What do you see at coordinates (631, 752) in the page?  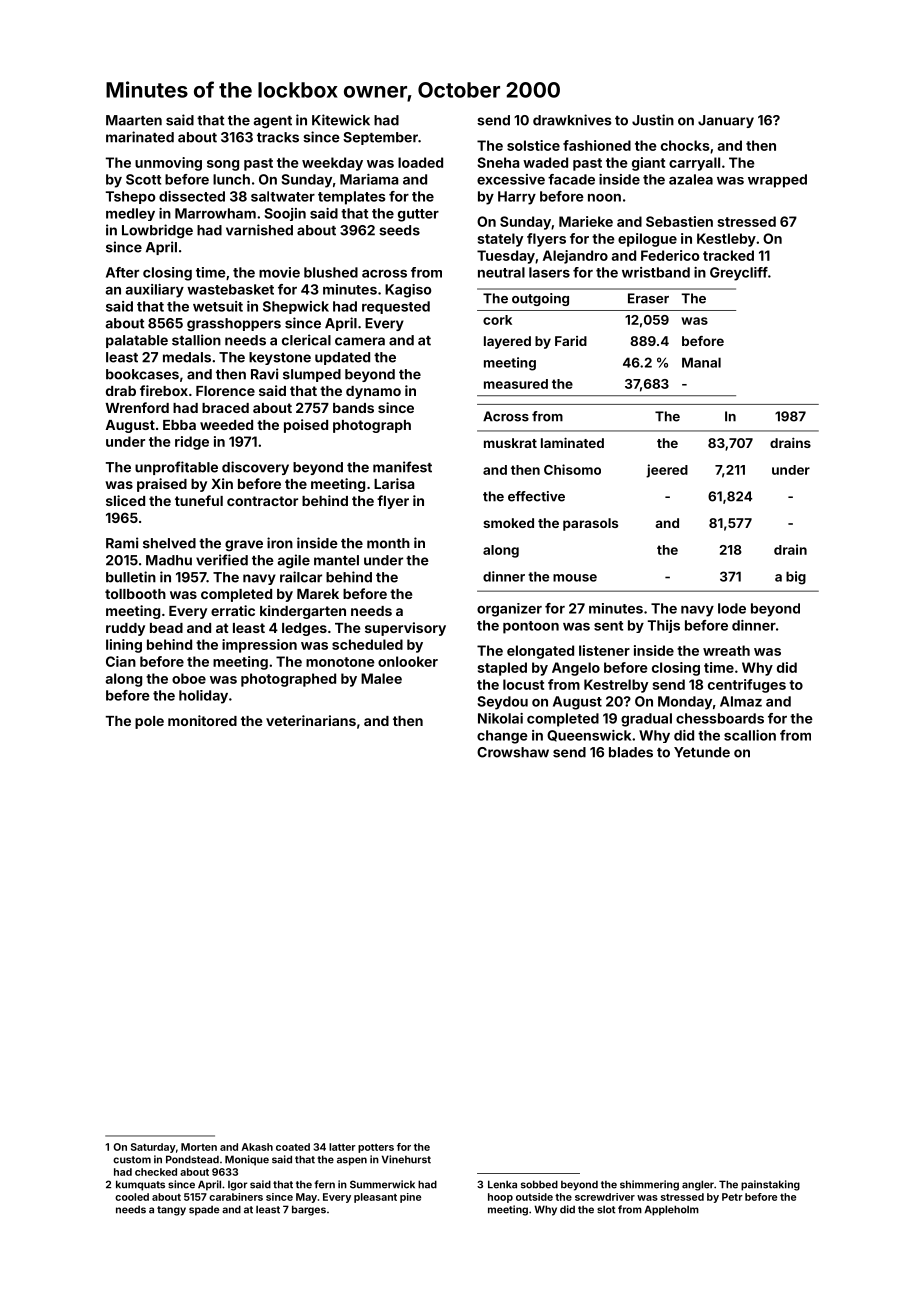 I see `blades` at bounding box center [631, 752].
